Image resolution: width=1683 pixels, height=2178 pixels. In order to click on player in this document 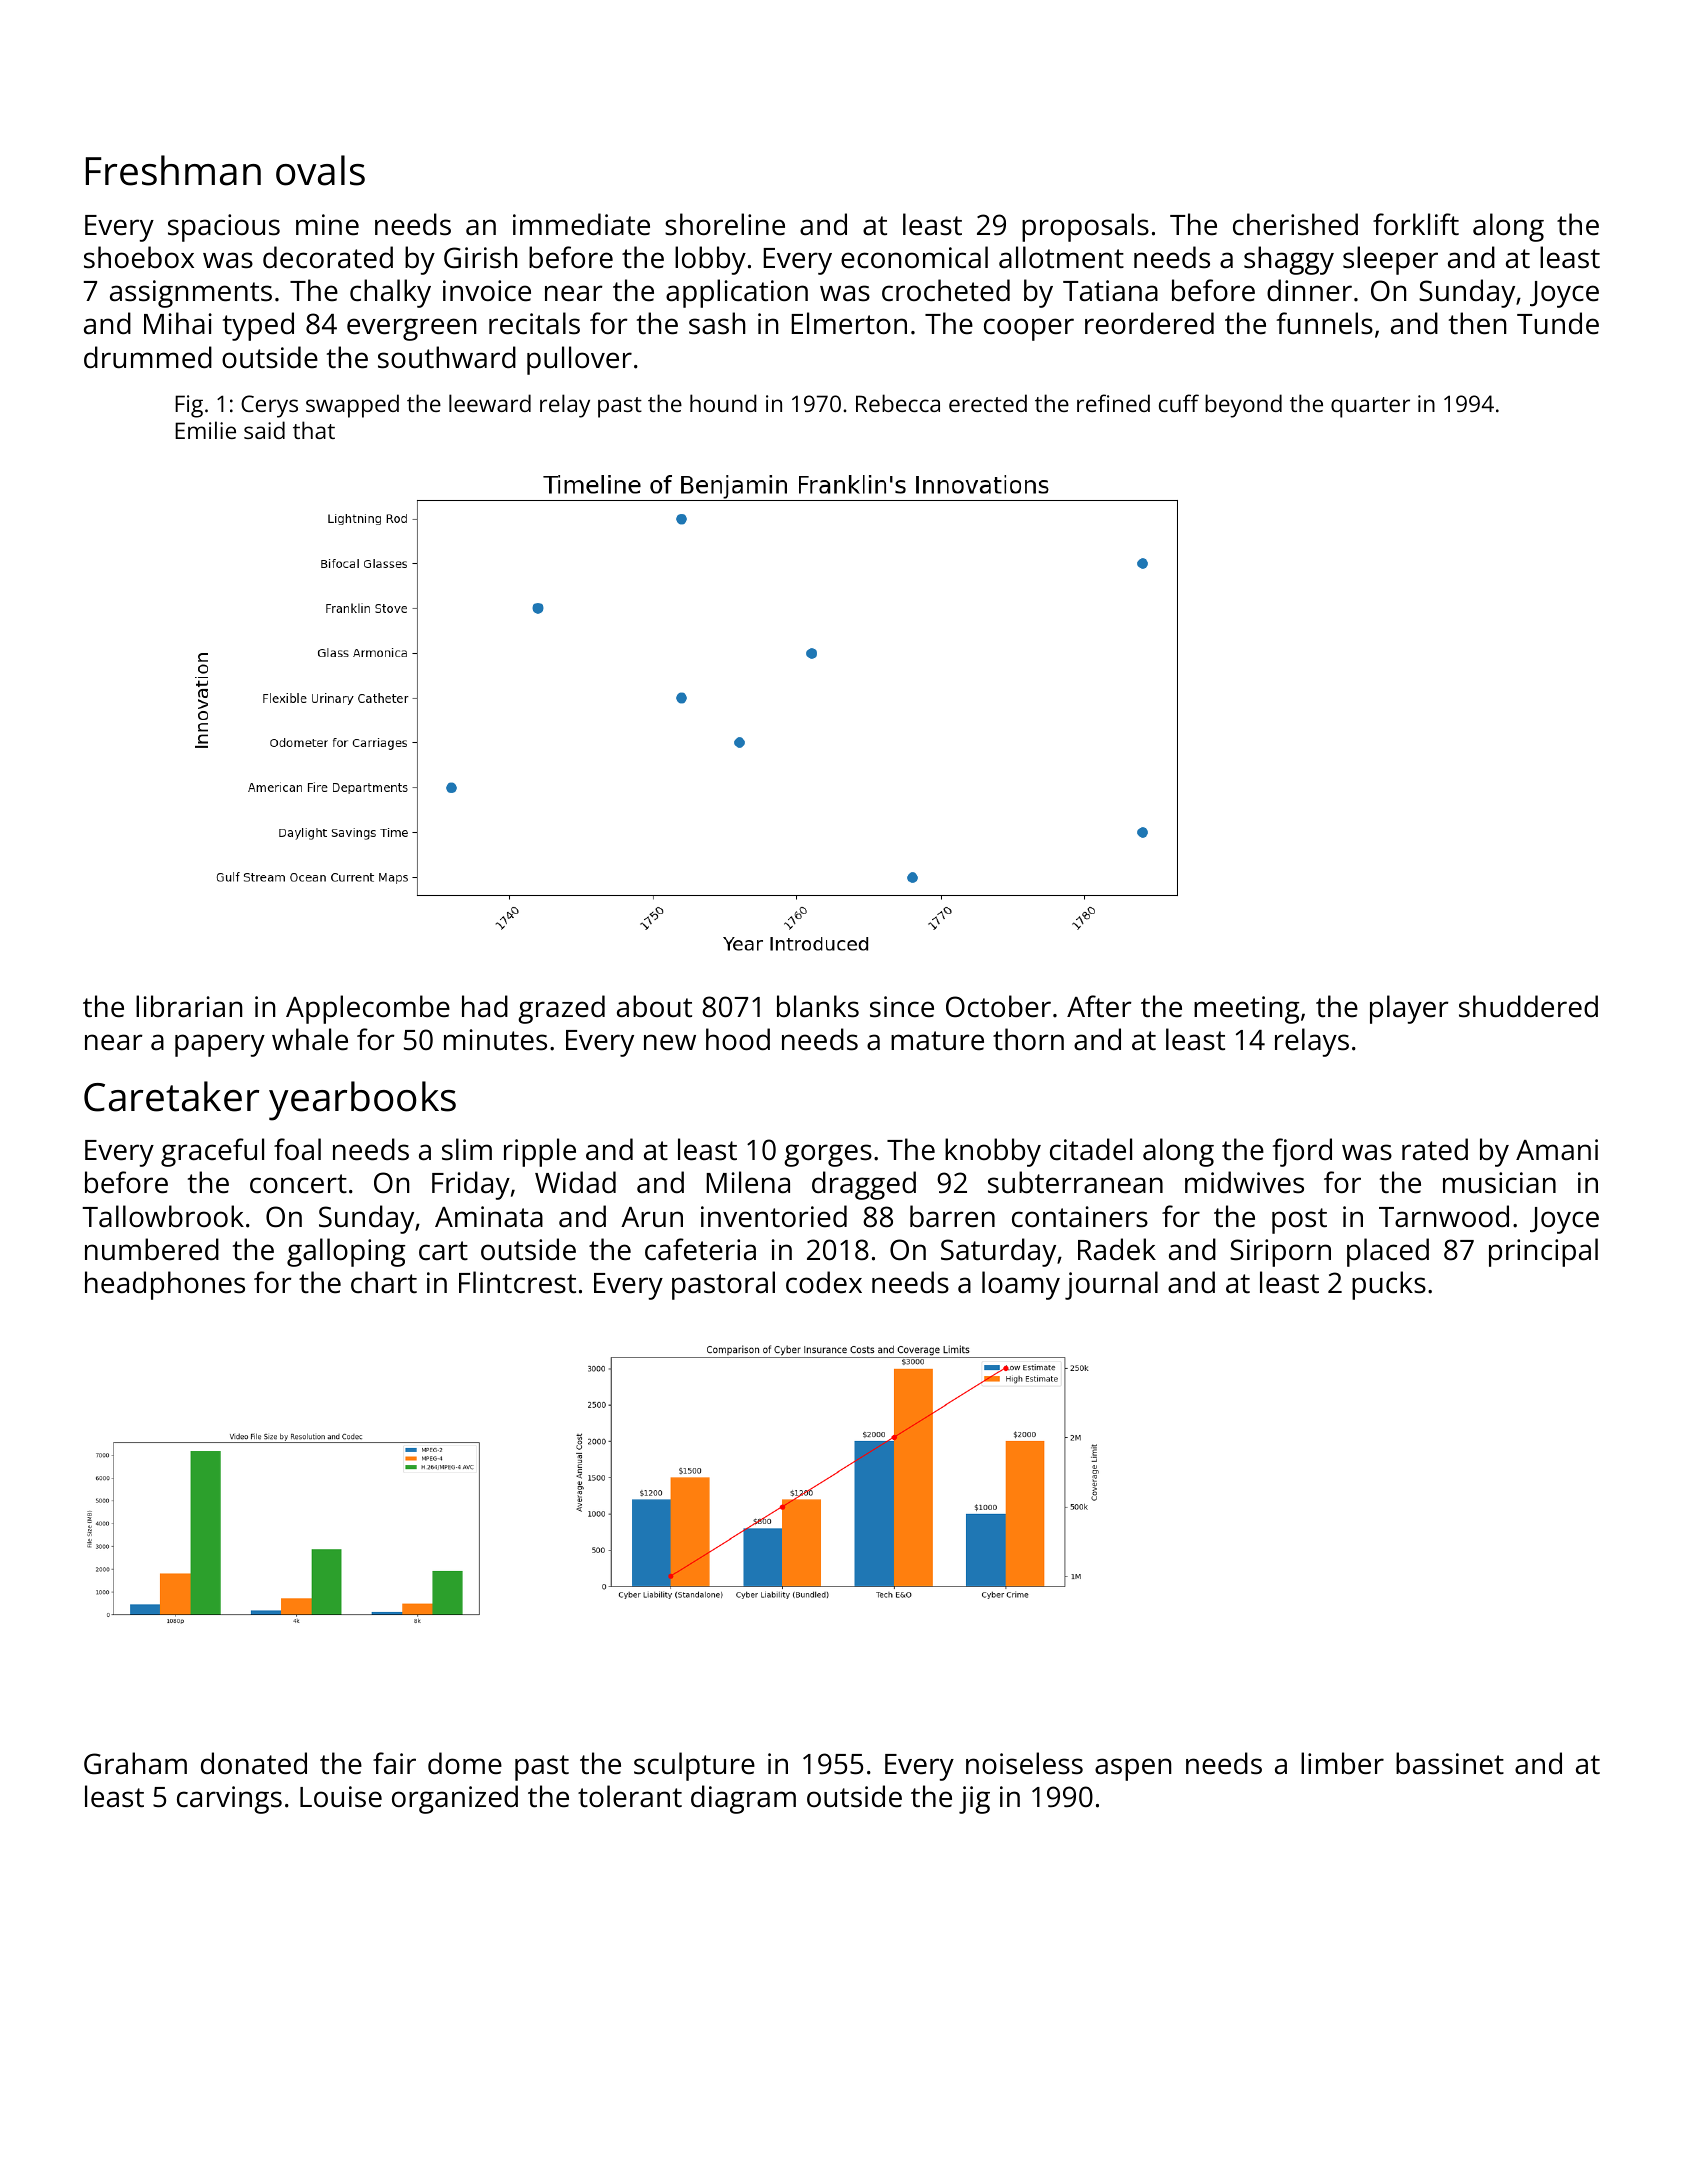, I will do `click(1409, 1009)`.
